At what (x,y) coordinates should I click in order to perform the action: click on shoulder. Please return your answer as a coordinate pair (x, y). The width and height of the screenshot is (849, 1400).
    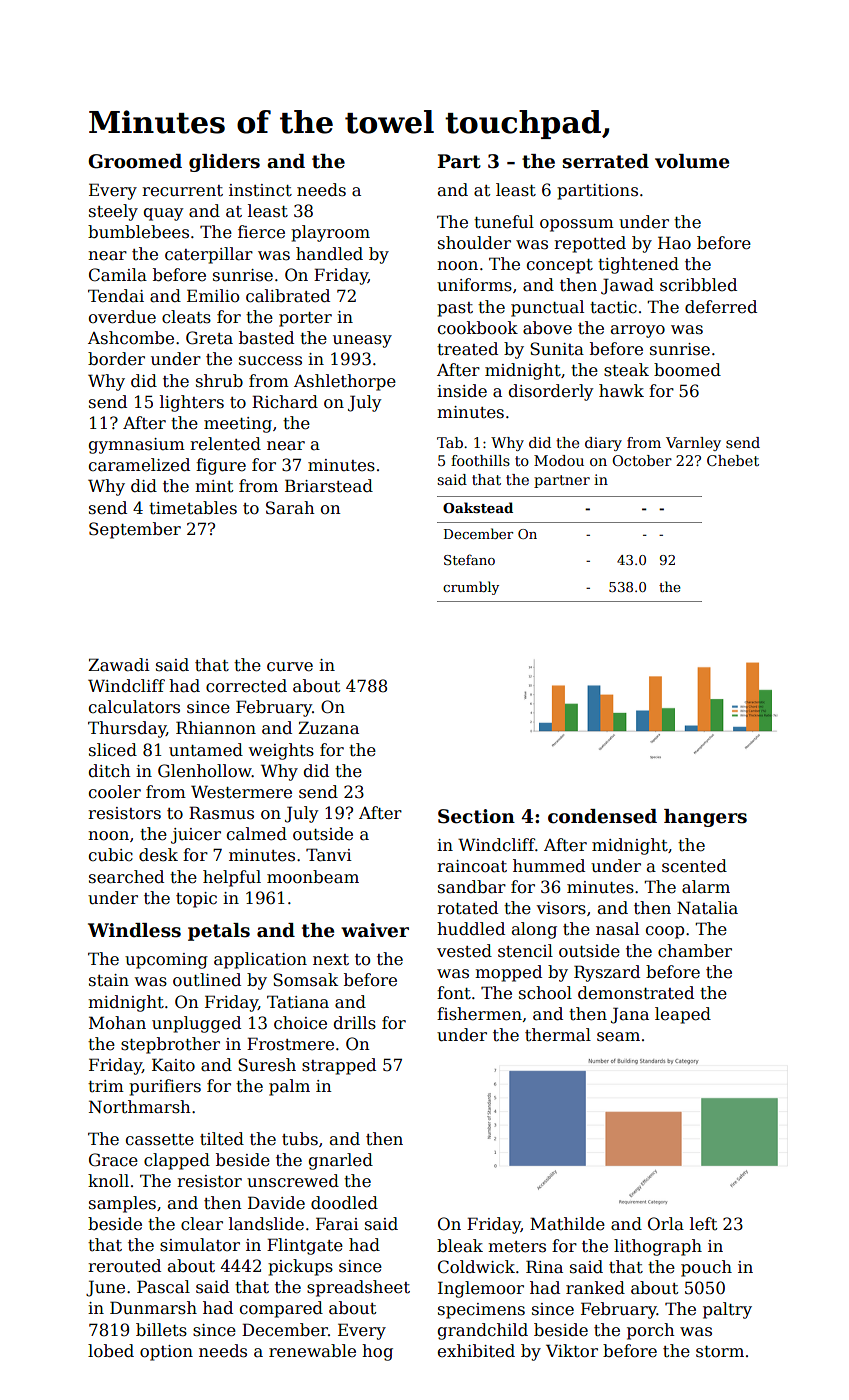
    Looking at the image, I should click on (474, 243).
